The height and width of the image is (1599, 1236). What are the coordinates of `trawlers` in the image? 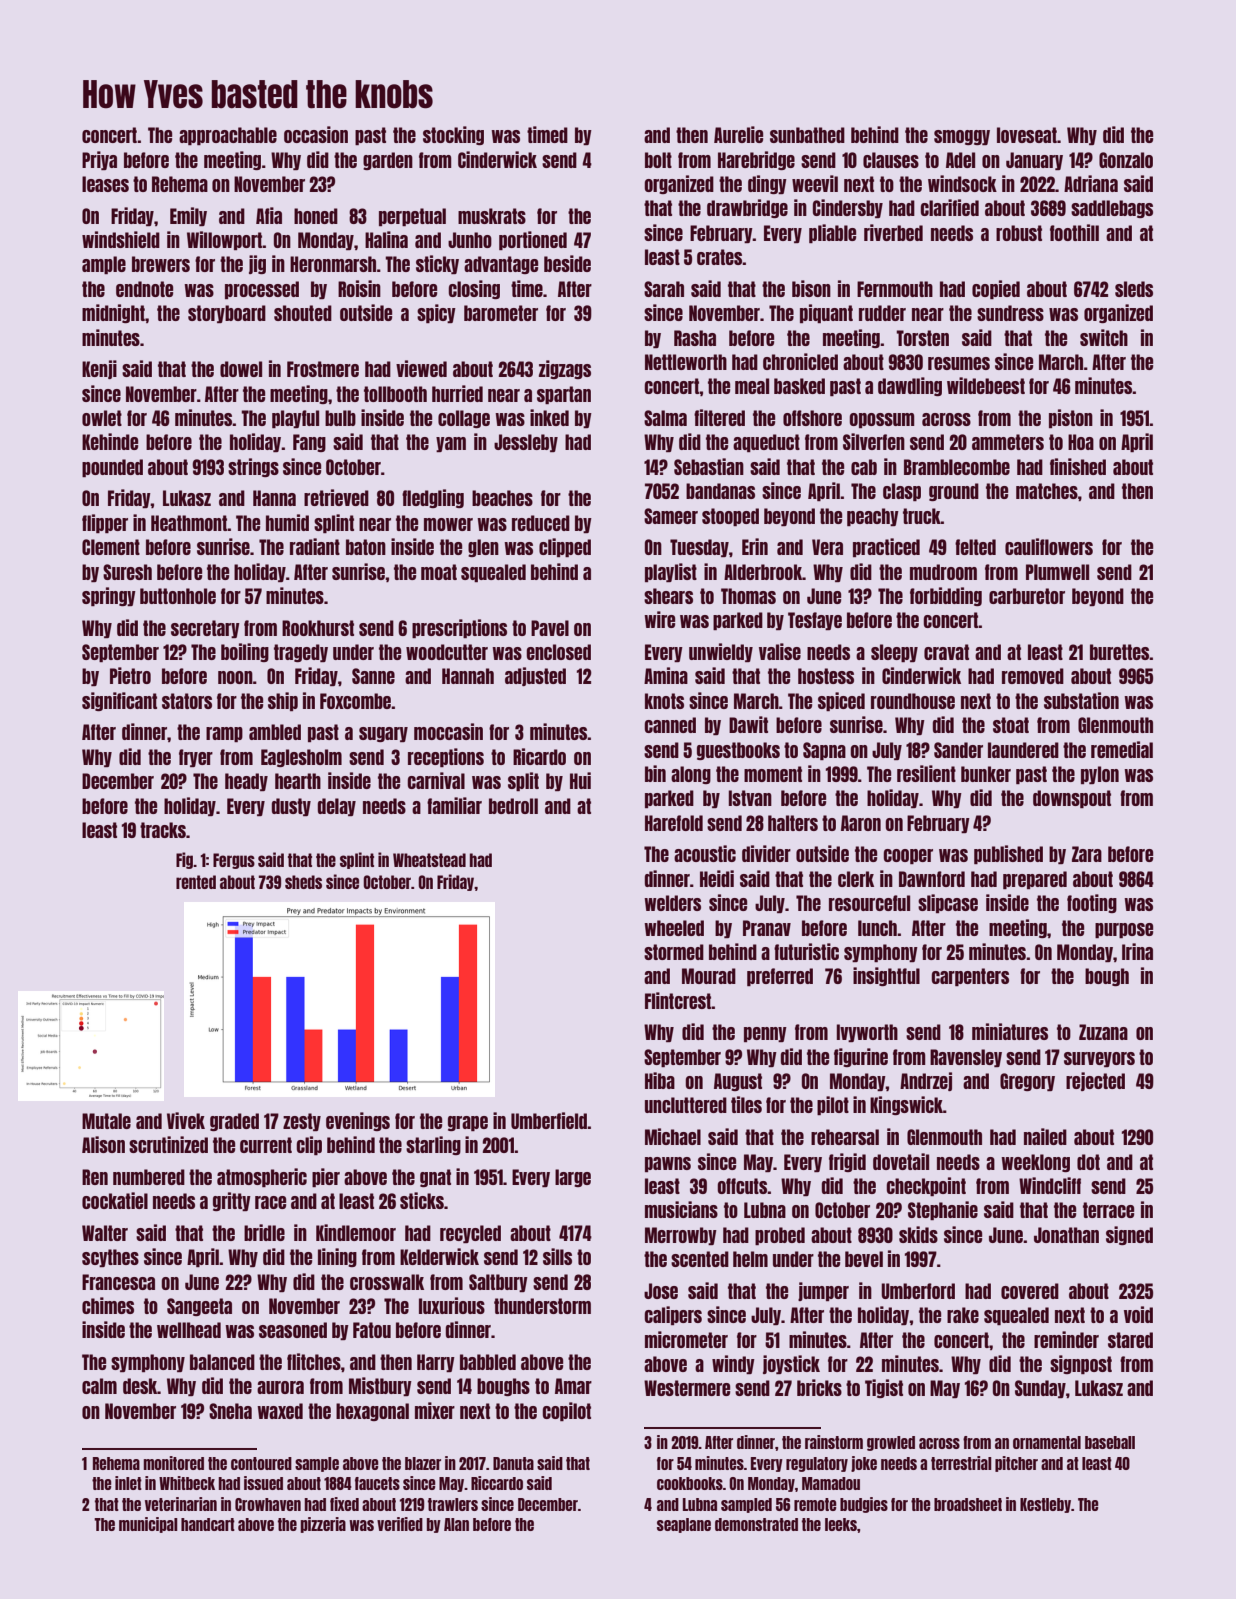 It's located at (453, 1504).
